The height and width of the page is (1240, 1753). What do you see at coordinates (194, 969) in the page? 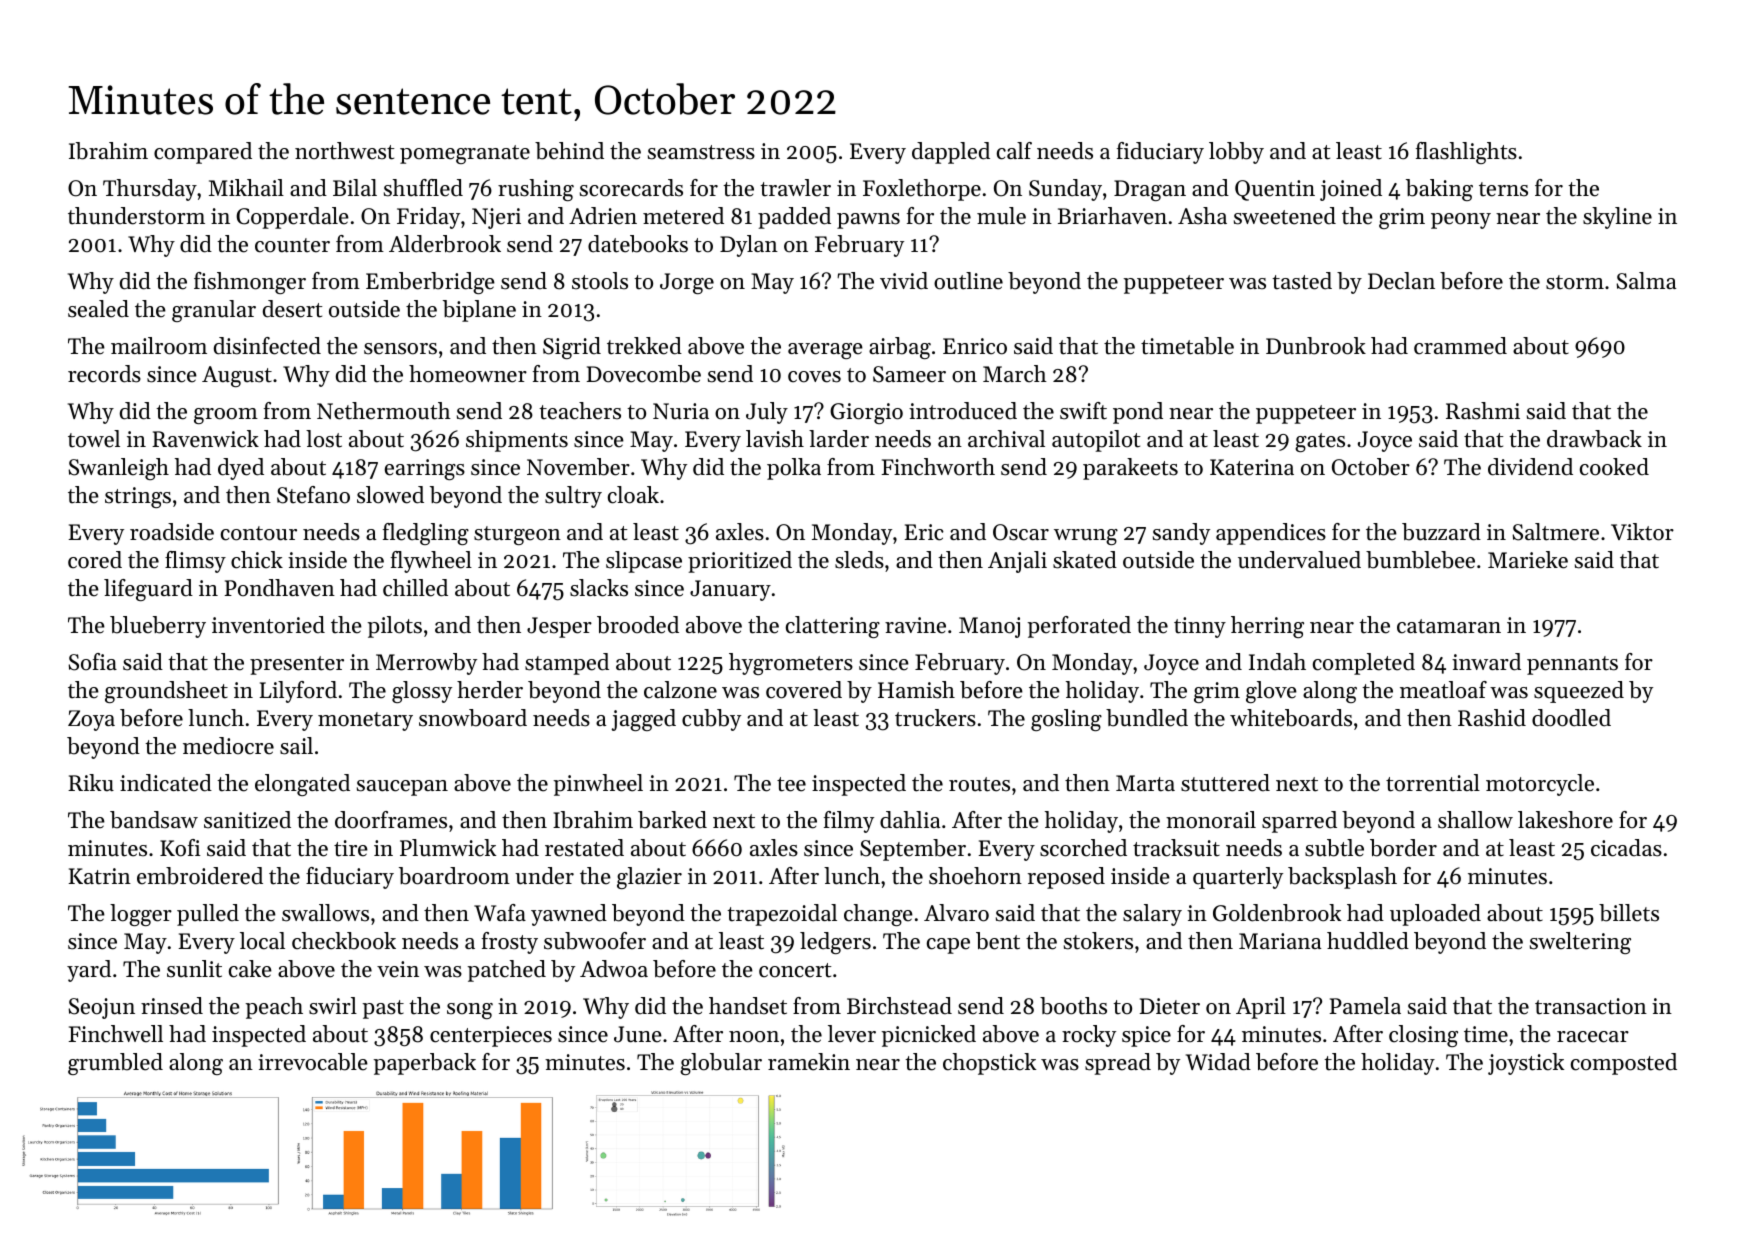
I see `sunlit` at bounding box center [194, 969].
